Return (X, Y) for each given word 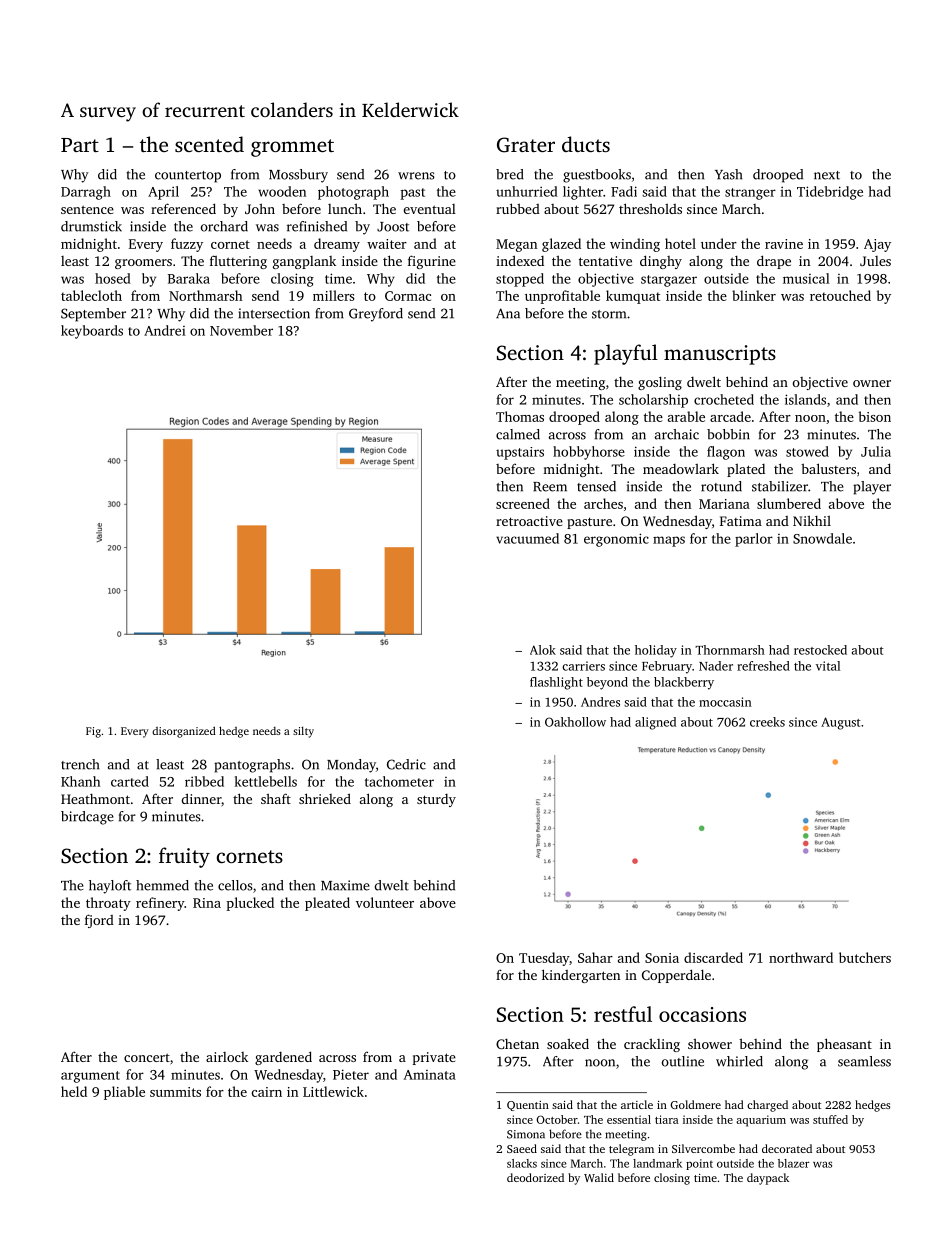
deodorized (535, 1177)
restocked (820, 650)
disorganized (184, 732)
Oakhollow (575, 722)
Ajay (877, 245)
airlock (227, 1057)
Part (80, 145)
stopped (520, 280)
